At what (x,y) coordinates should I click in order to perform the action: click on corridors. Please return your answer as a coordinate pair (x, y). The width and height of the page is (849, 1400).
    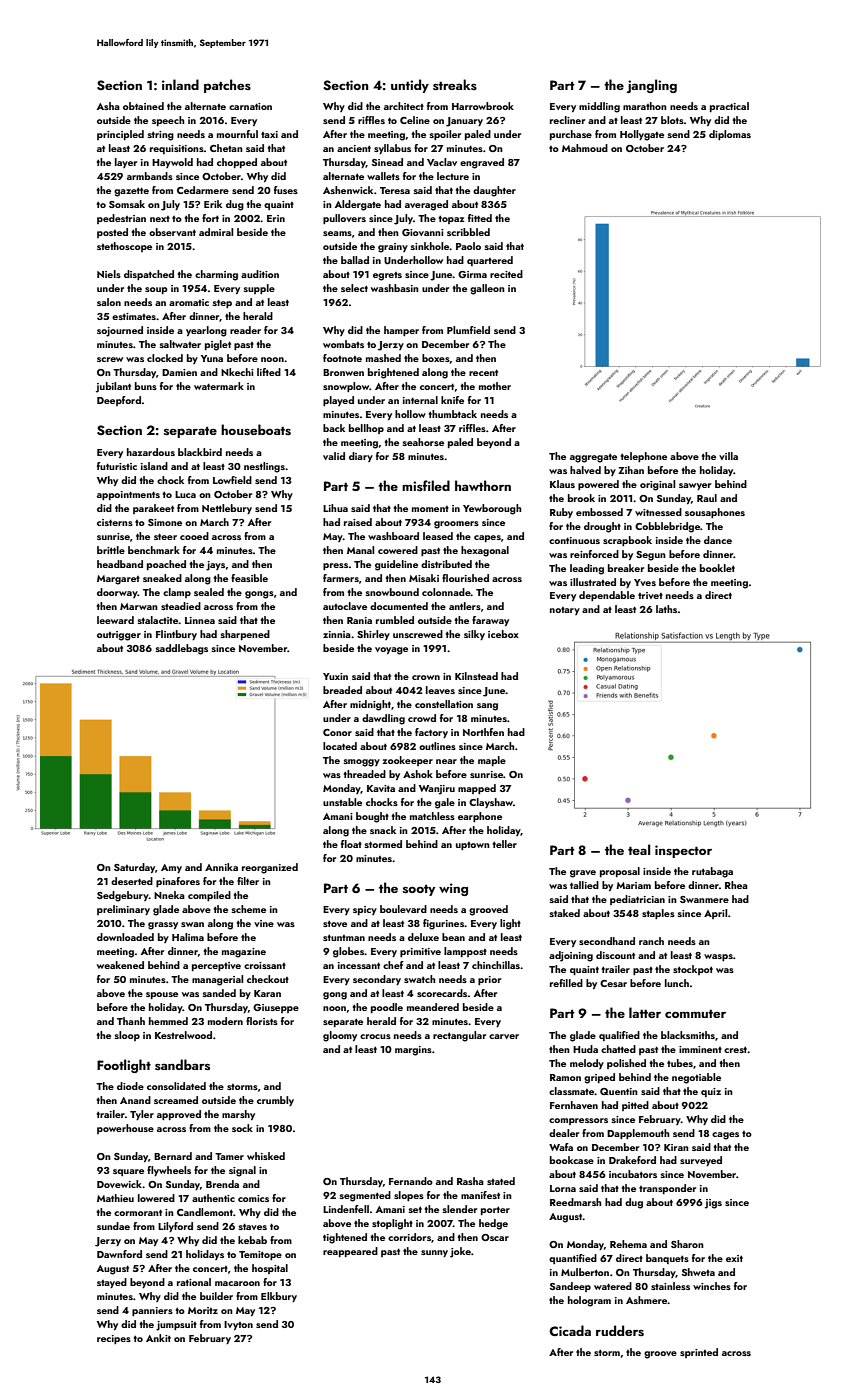
    Looking at the image, I should click on (409, 1237).
